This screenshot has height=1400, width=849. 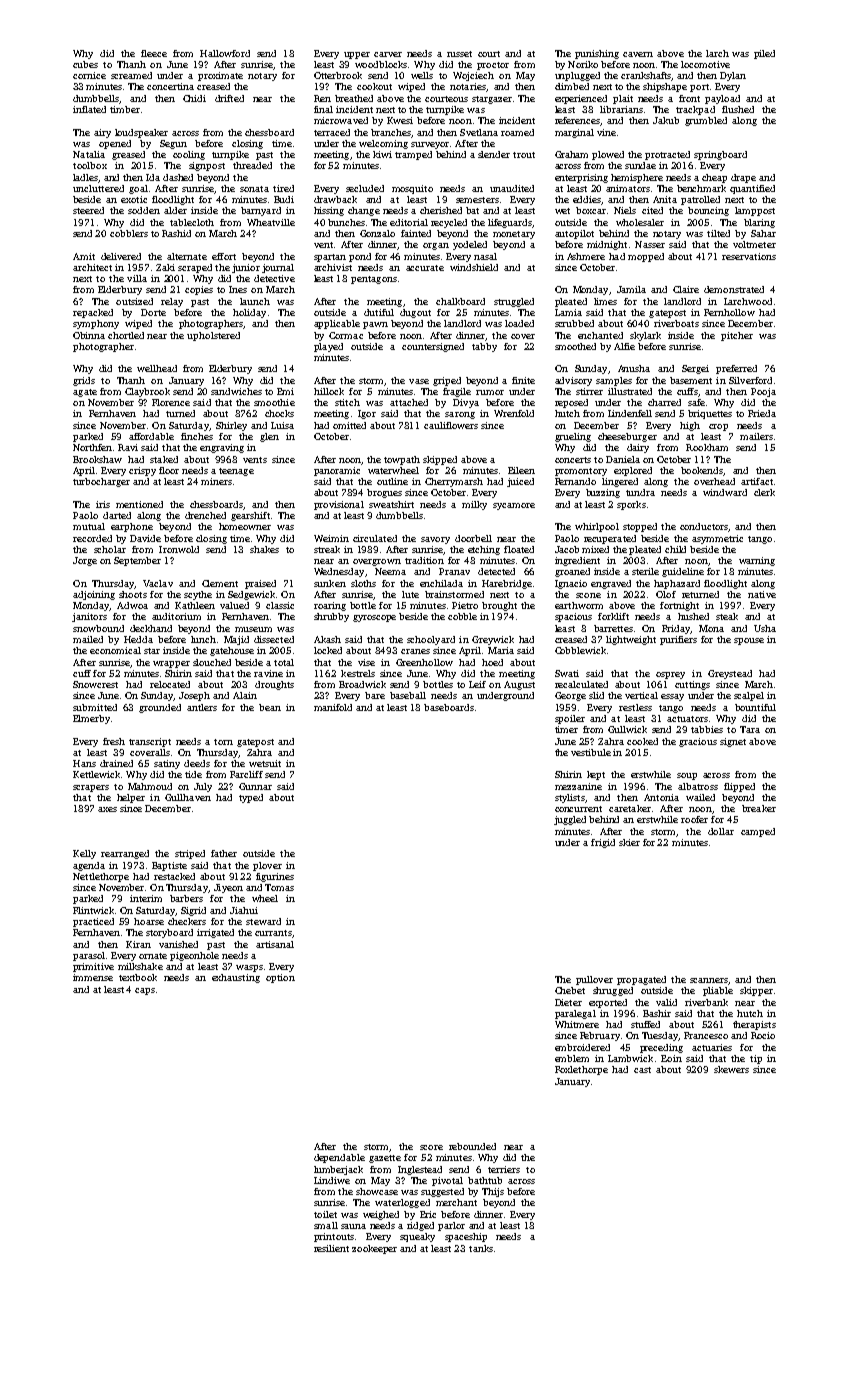 I want to click on scythe, so click(x=198, y=595).
